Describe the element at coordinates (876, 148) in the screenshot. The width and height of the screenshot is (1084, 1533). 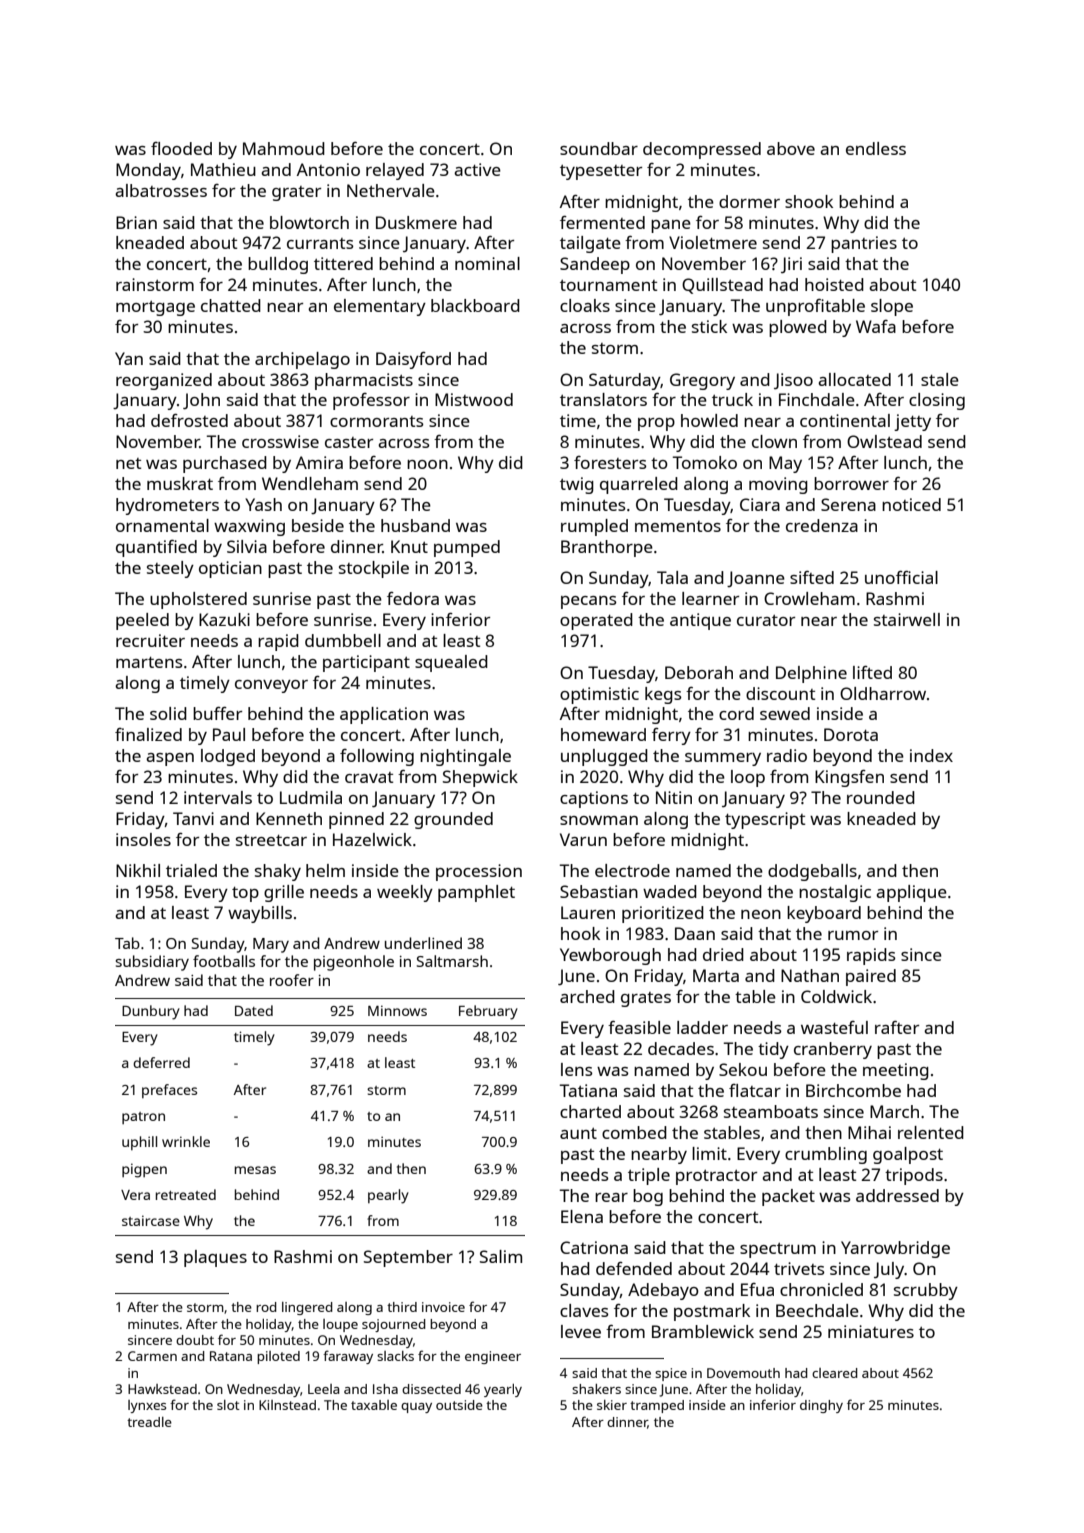
I see `endless` at that location.
